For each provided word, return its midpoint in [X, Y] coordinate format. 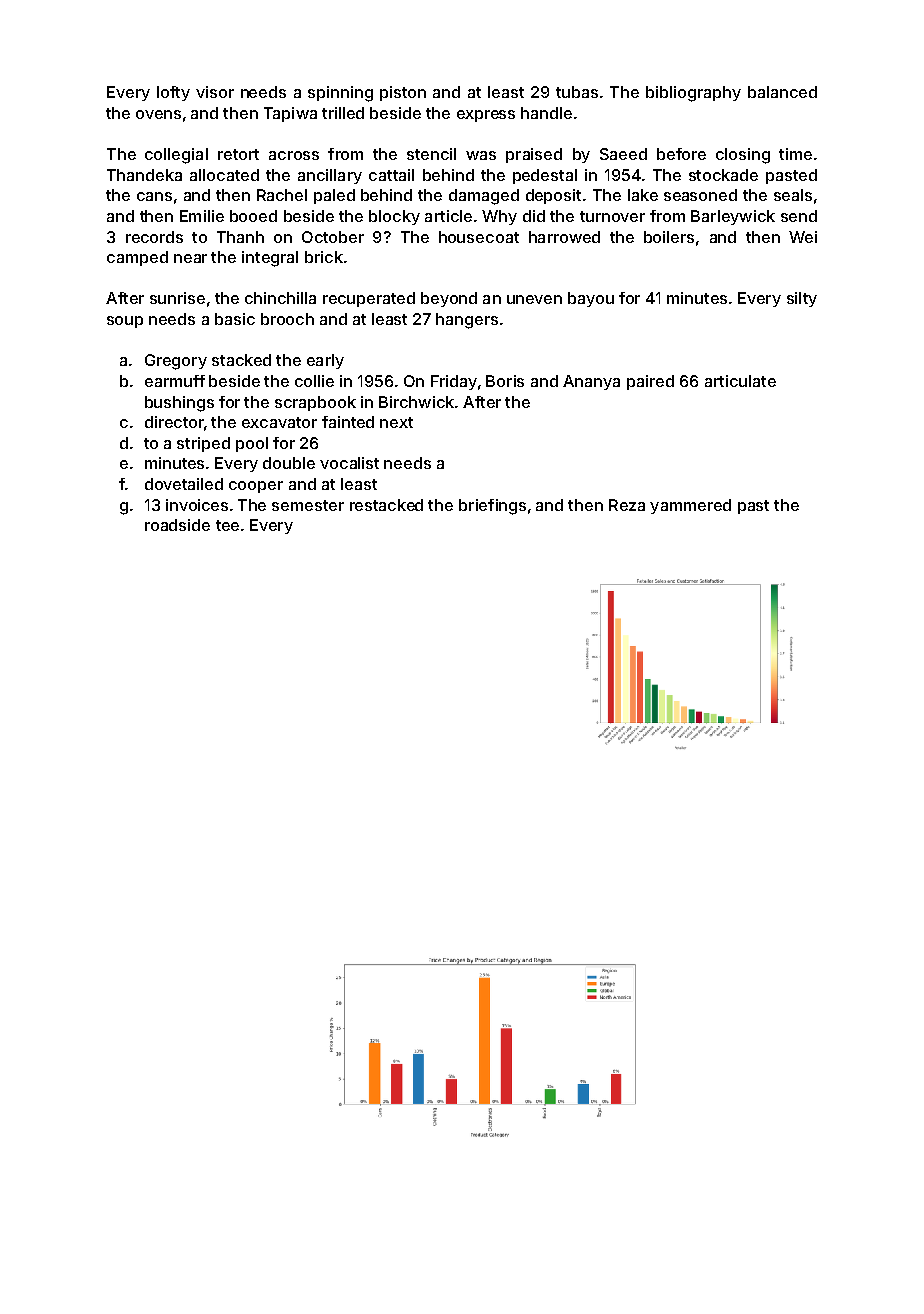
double [289, 463]
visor [215, 92]
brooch [287, 319]
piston [403, 93]
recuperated [369, 299]
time [795, 154]
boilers [669, 237]
